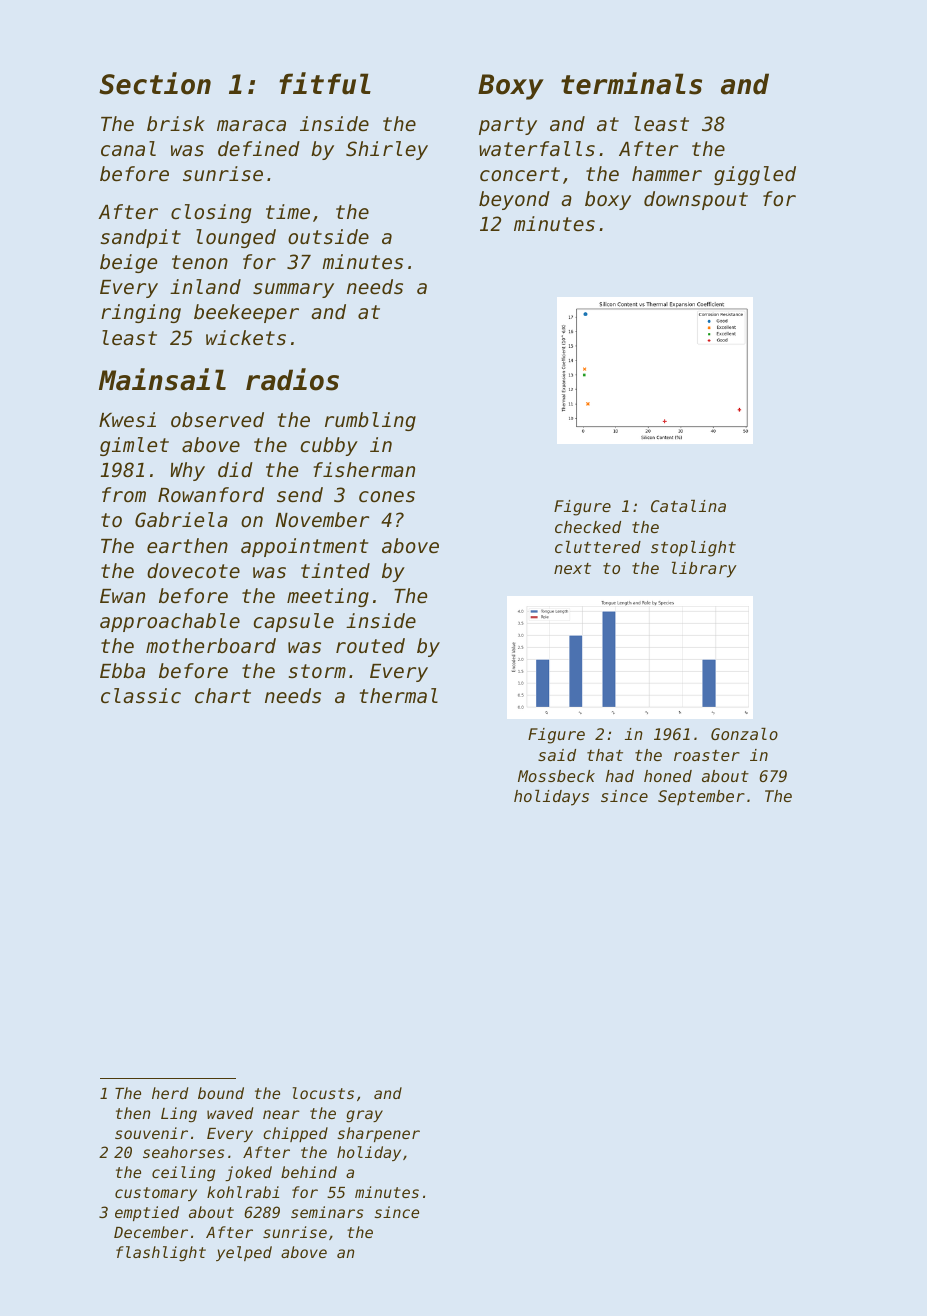  Describe the element at coordinates (141, 313) in the screenshot. I see `ringing` at that location.
